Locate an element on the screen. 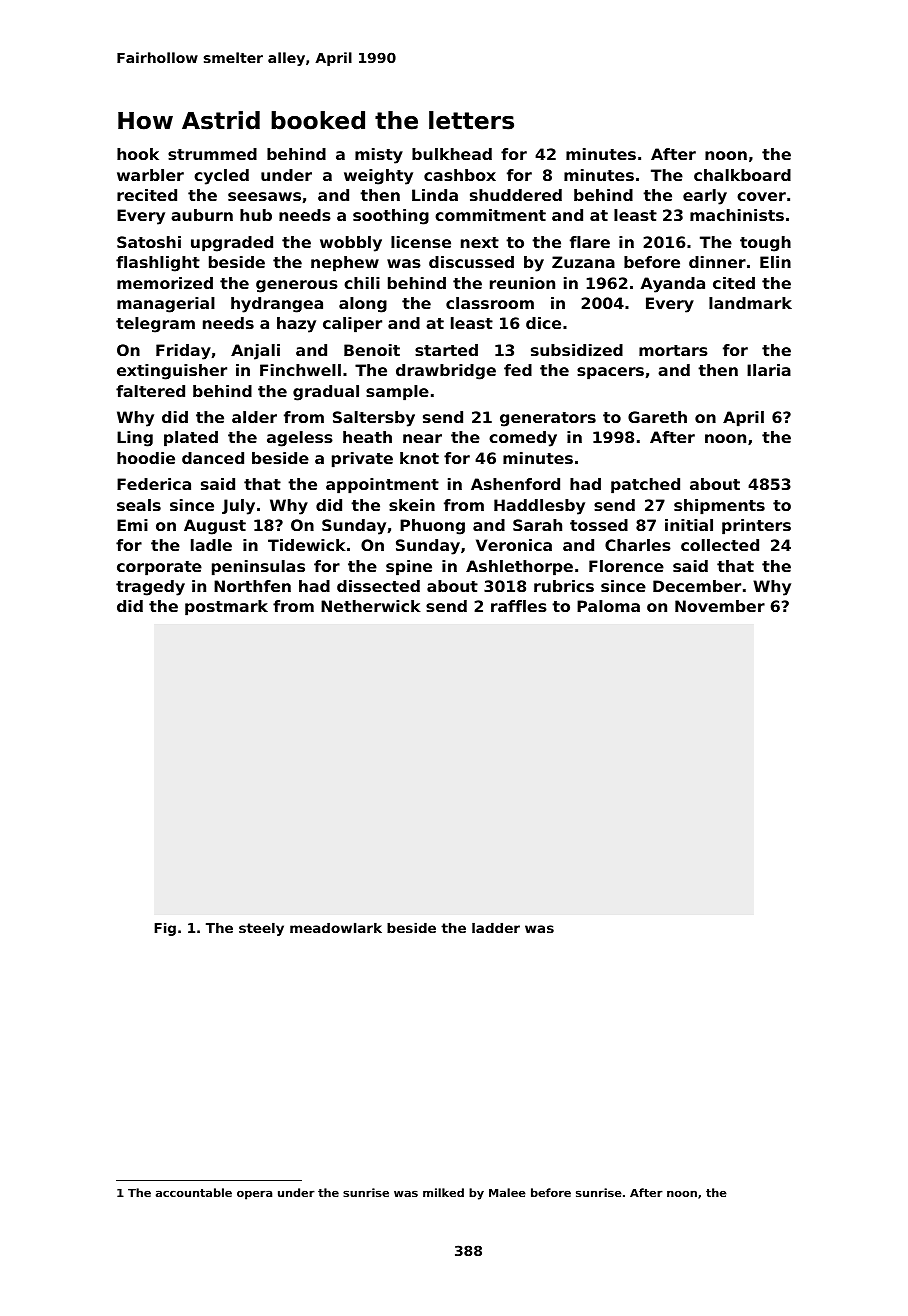 This screenshot has height=1316, width=908. postmark is located at coordinates (226, 608).
